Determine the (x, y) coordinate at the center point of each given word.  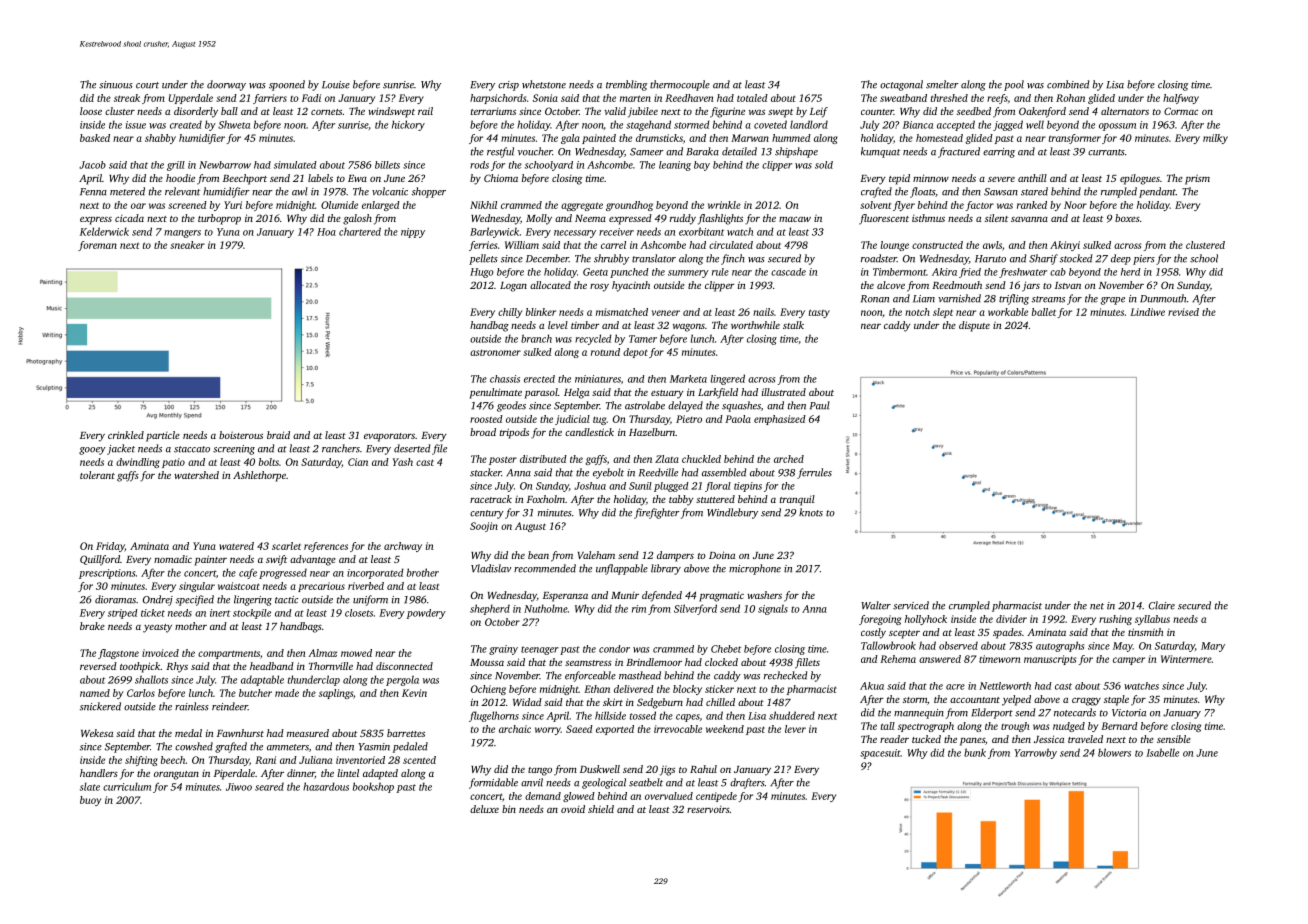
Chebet (726, 649)
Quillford (100, 560)
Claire (1162, 605)
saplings (336, 694)
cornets (326, 112)
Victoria (1129, 713)
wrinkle (724, 205)
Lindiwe (1147, 312)
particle (163, 436)
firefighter (657, 513)
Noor (1075, 205)
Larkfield (718, 393)
